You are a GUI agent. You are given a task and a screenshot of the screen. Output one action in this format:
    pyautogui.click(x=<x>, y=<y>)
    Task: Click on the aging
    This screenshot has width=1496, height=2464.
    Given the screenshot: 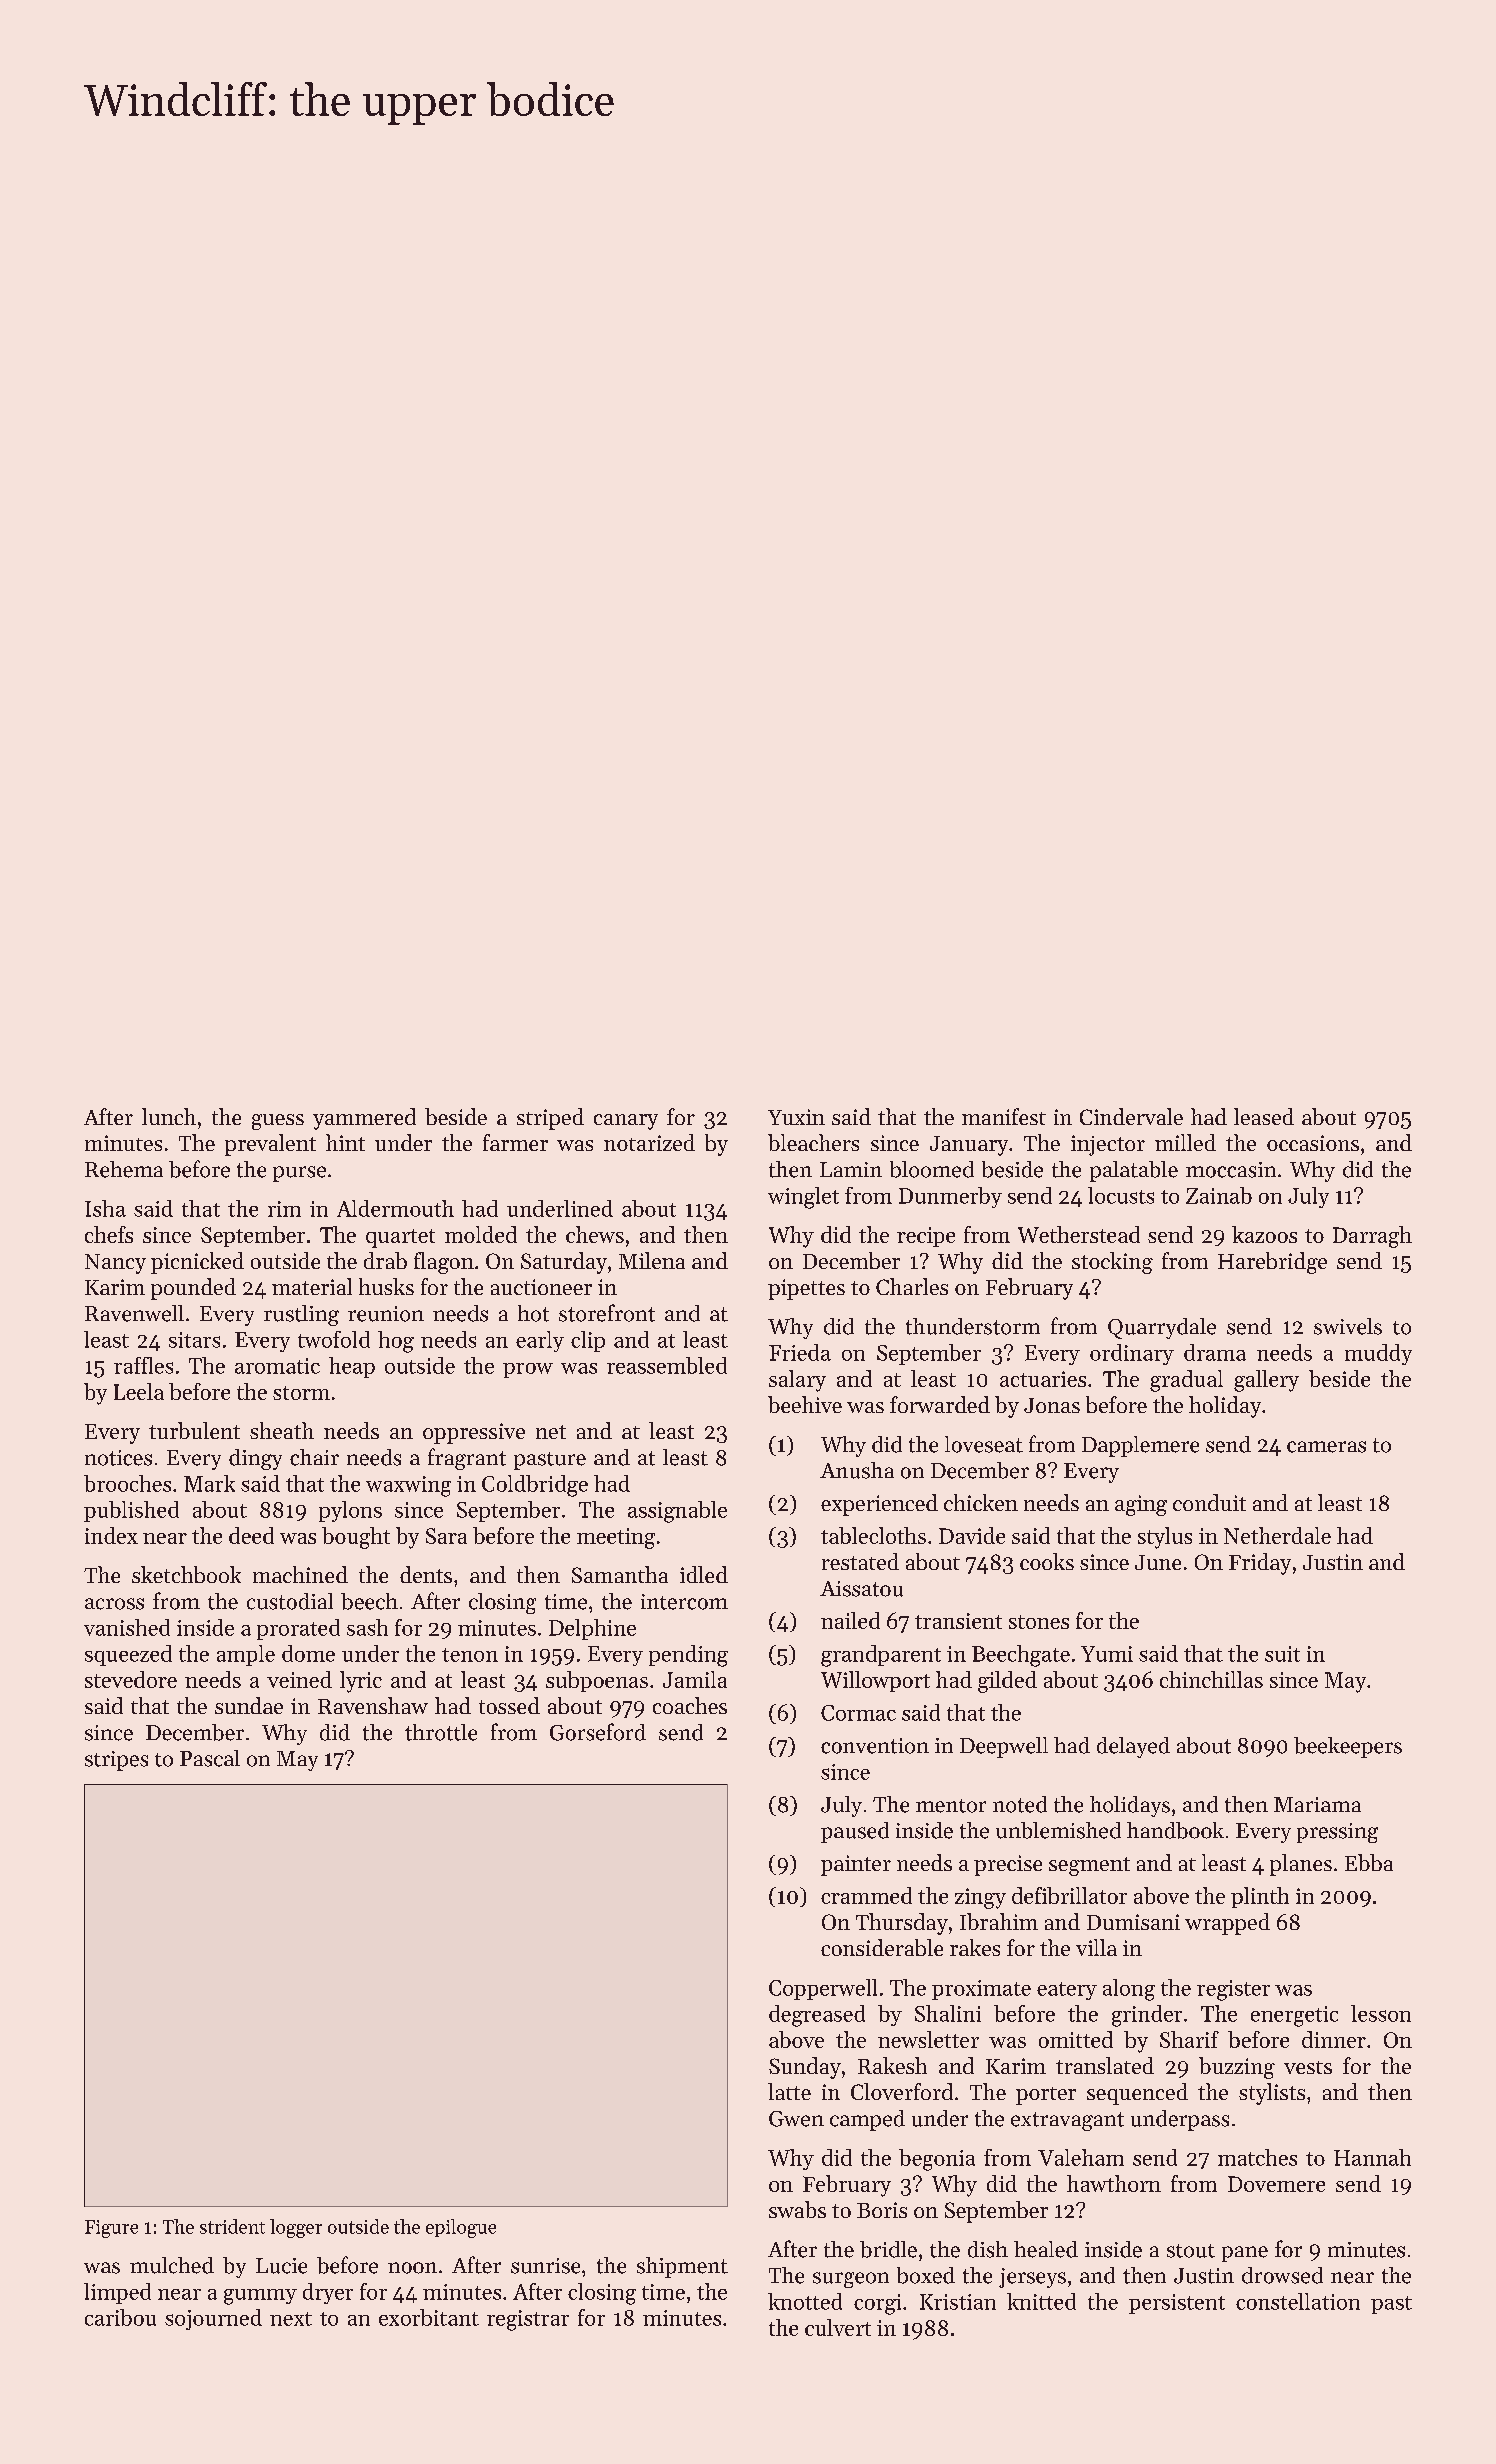 What is the action you would take?
    pyautogui.click(x=1141, y=1505)
